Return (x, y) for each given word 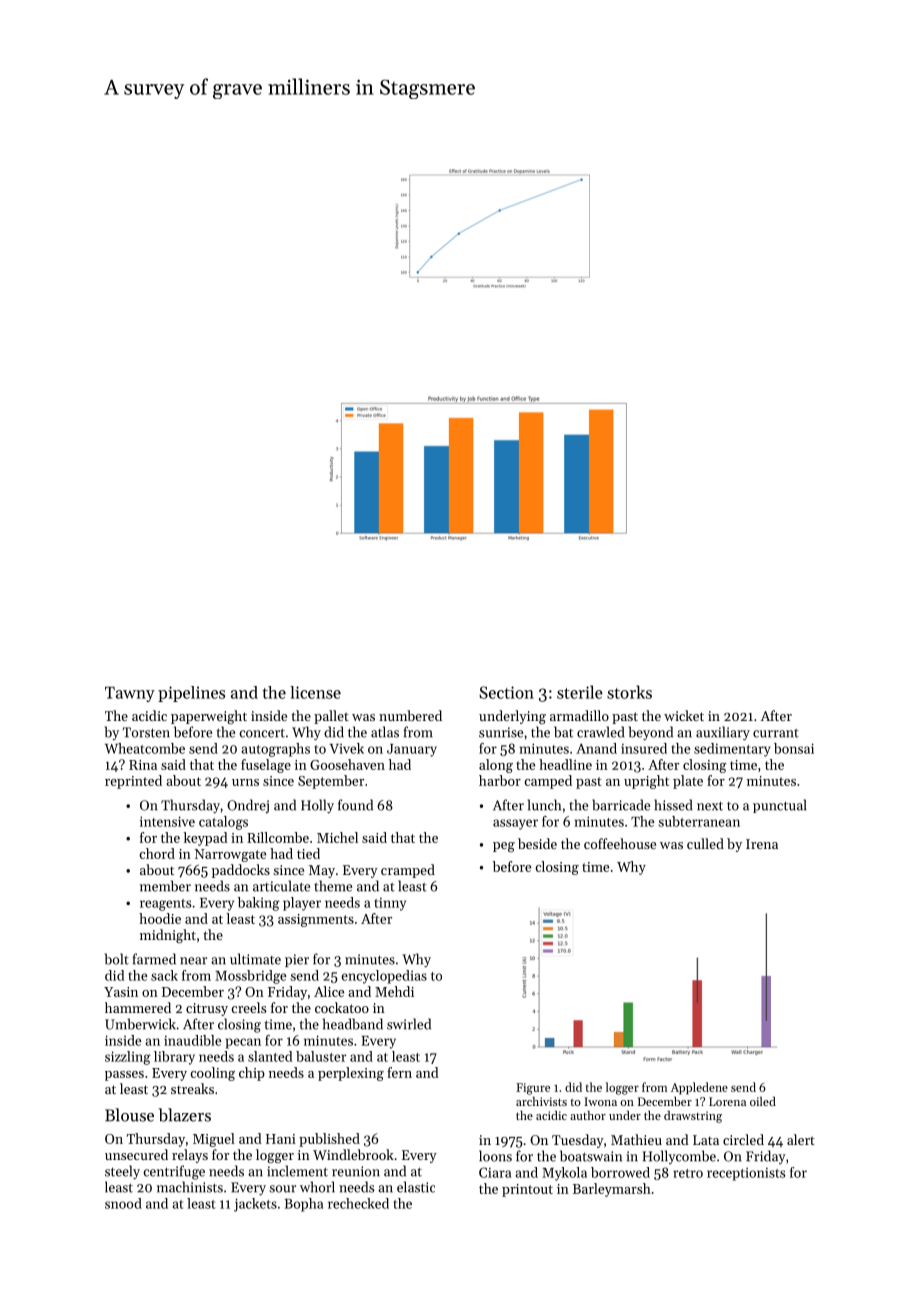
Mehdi (394, 991)
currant (776, 733)
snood (123, 1203)
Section (506, 692)
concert (262, 733)
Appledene (699, 1088)
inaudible (192, 1040)
